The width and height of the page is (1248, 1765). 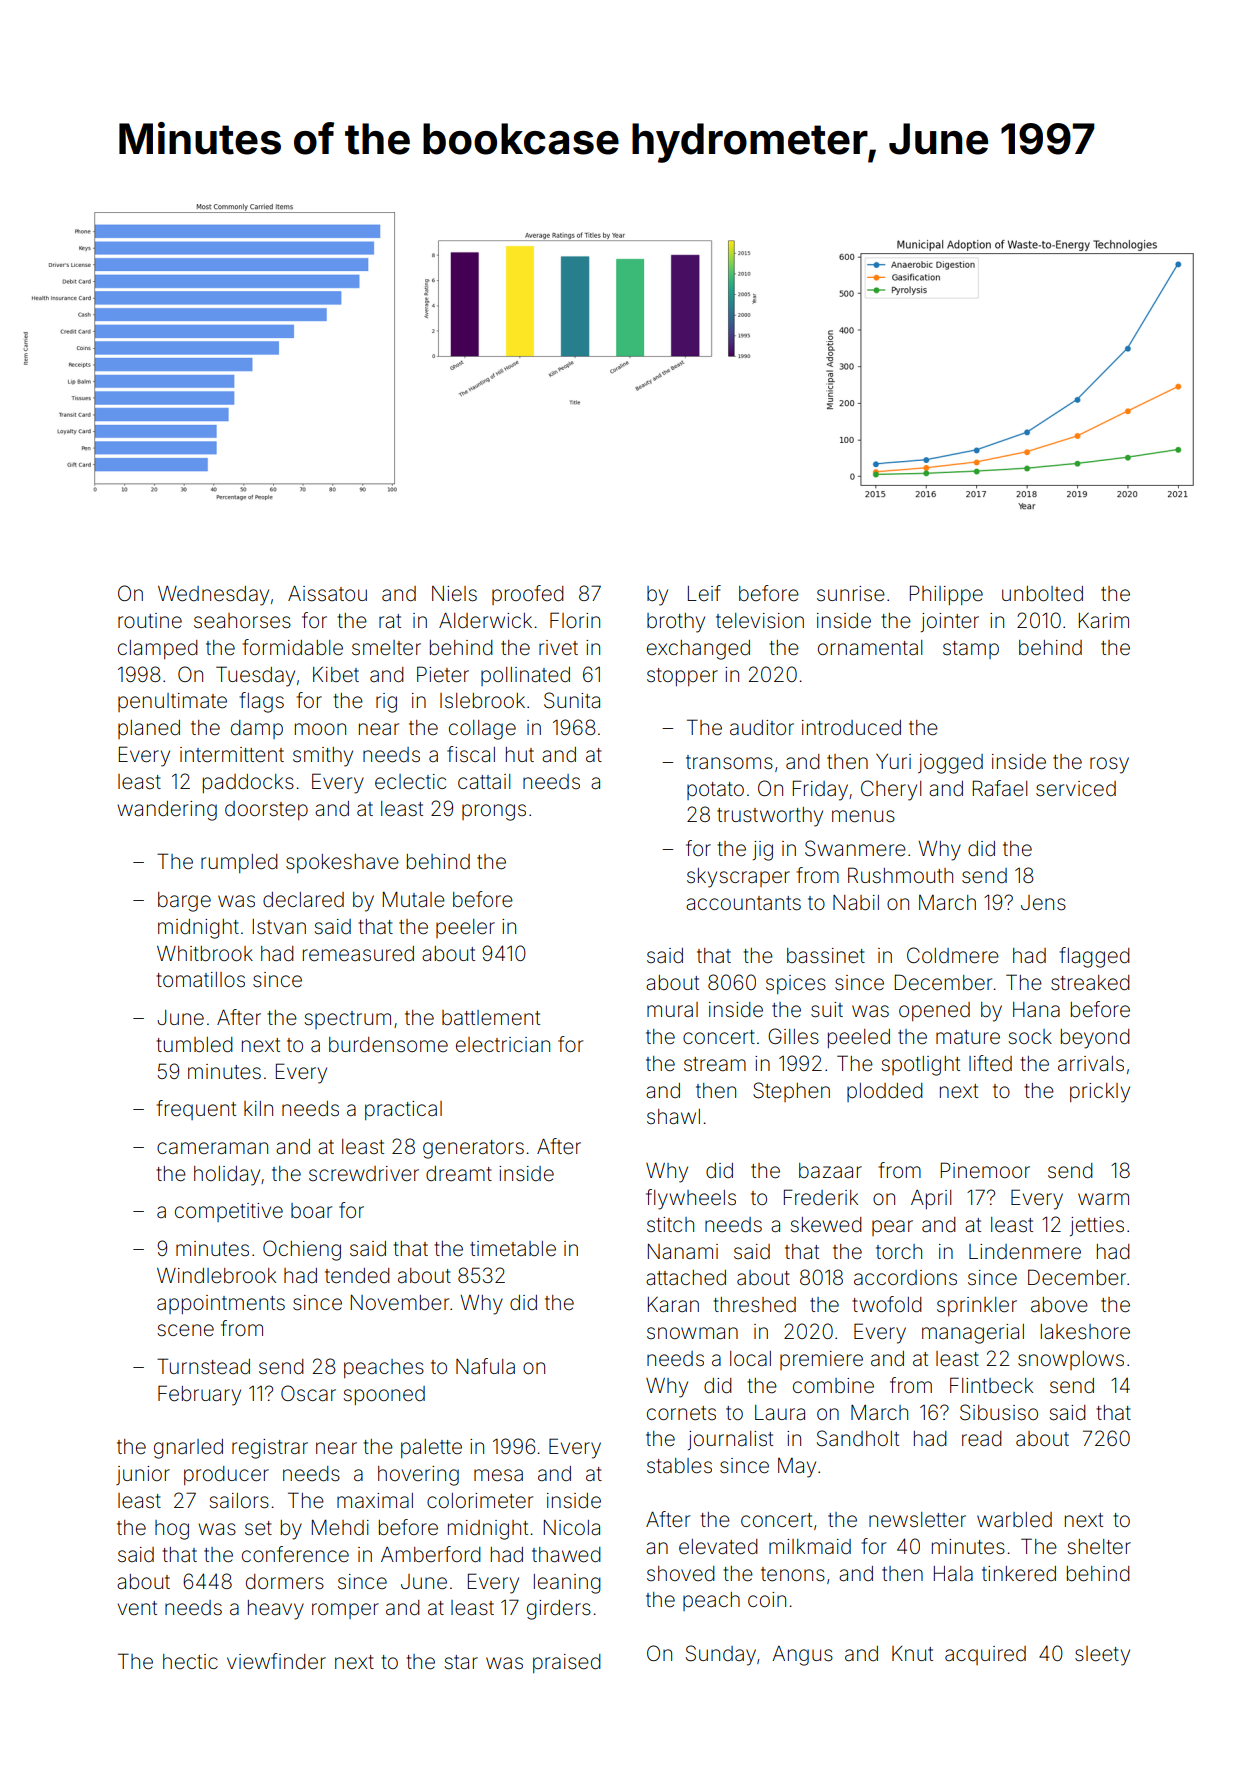 What do you see at coordinates (150, 620) in the page?
I see `routine` at bounding box center [150, 620].
